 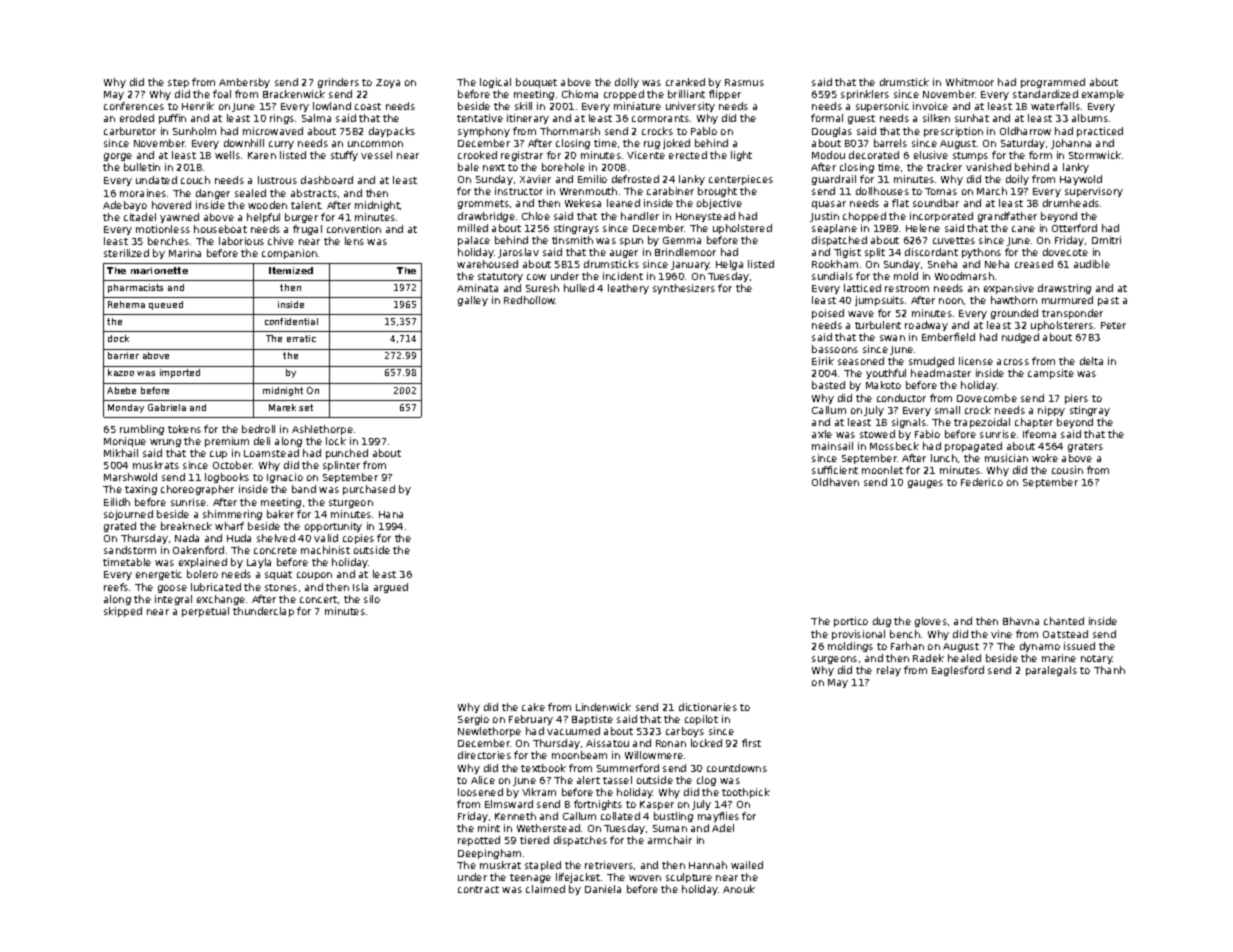 I want to click on contract, so click(x=478, y=889).
